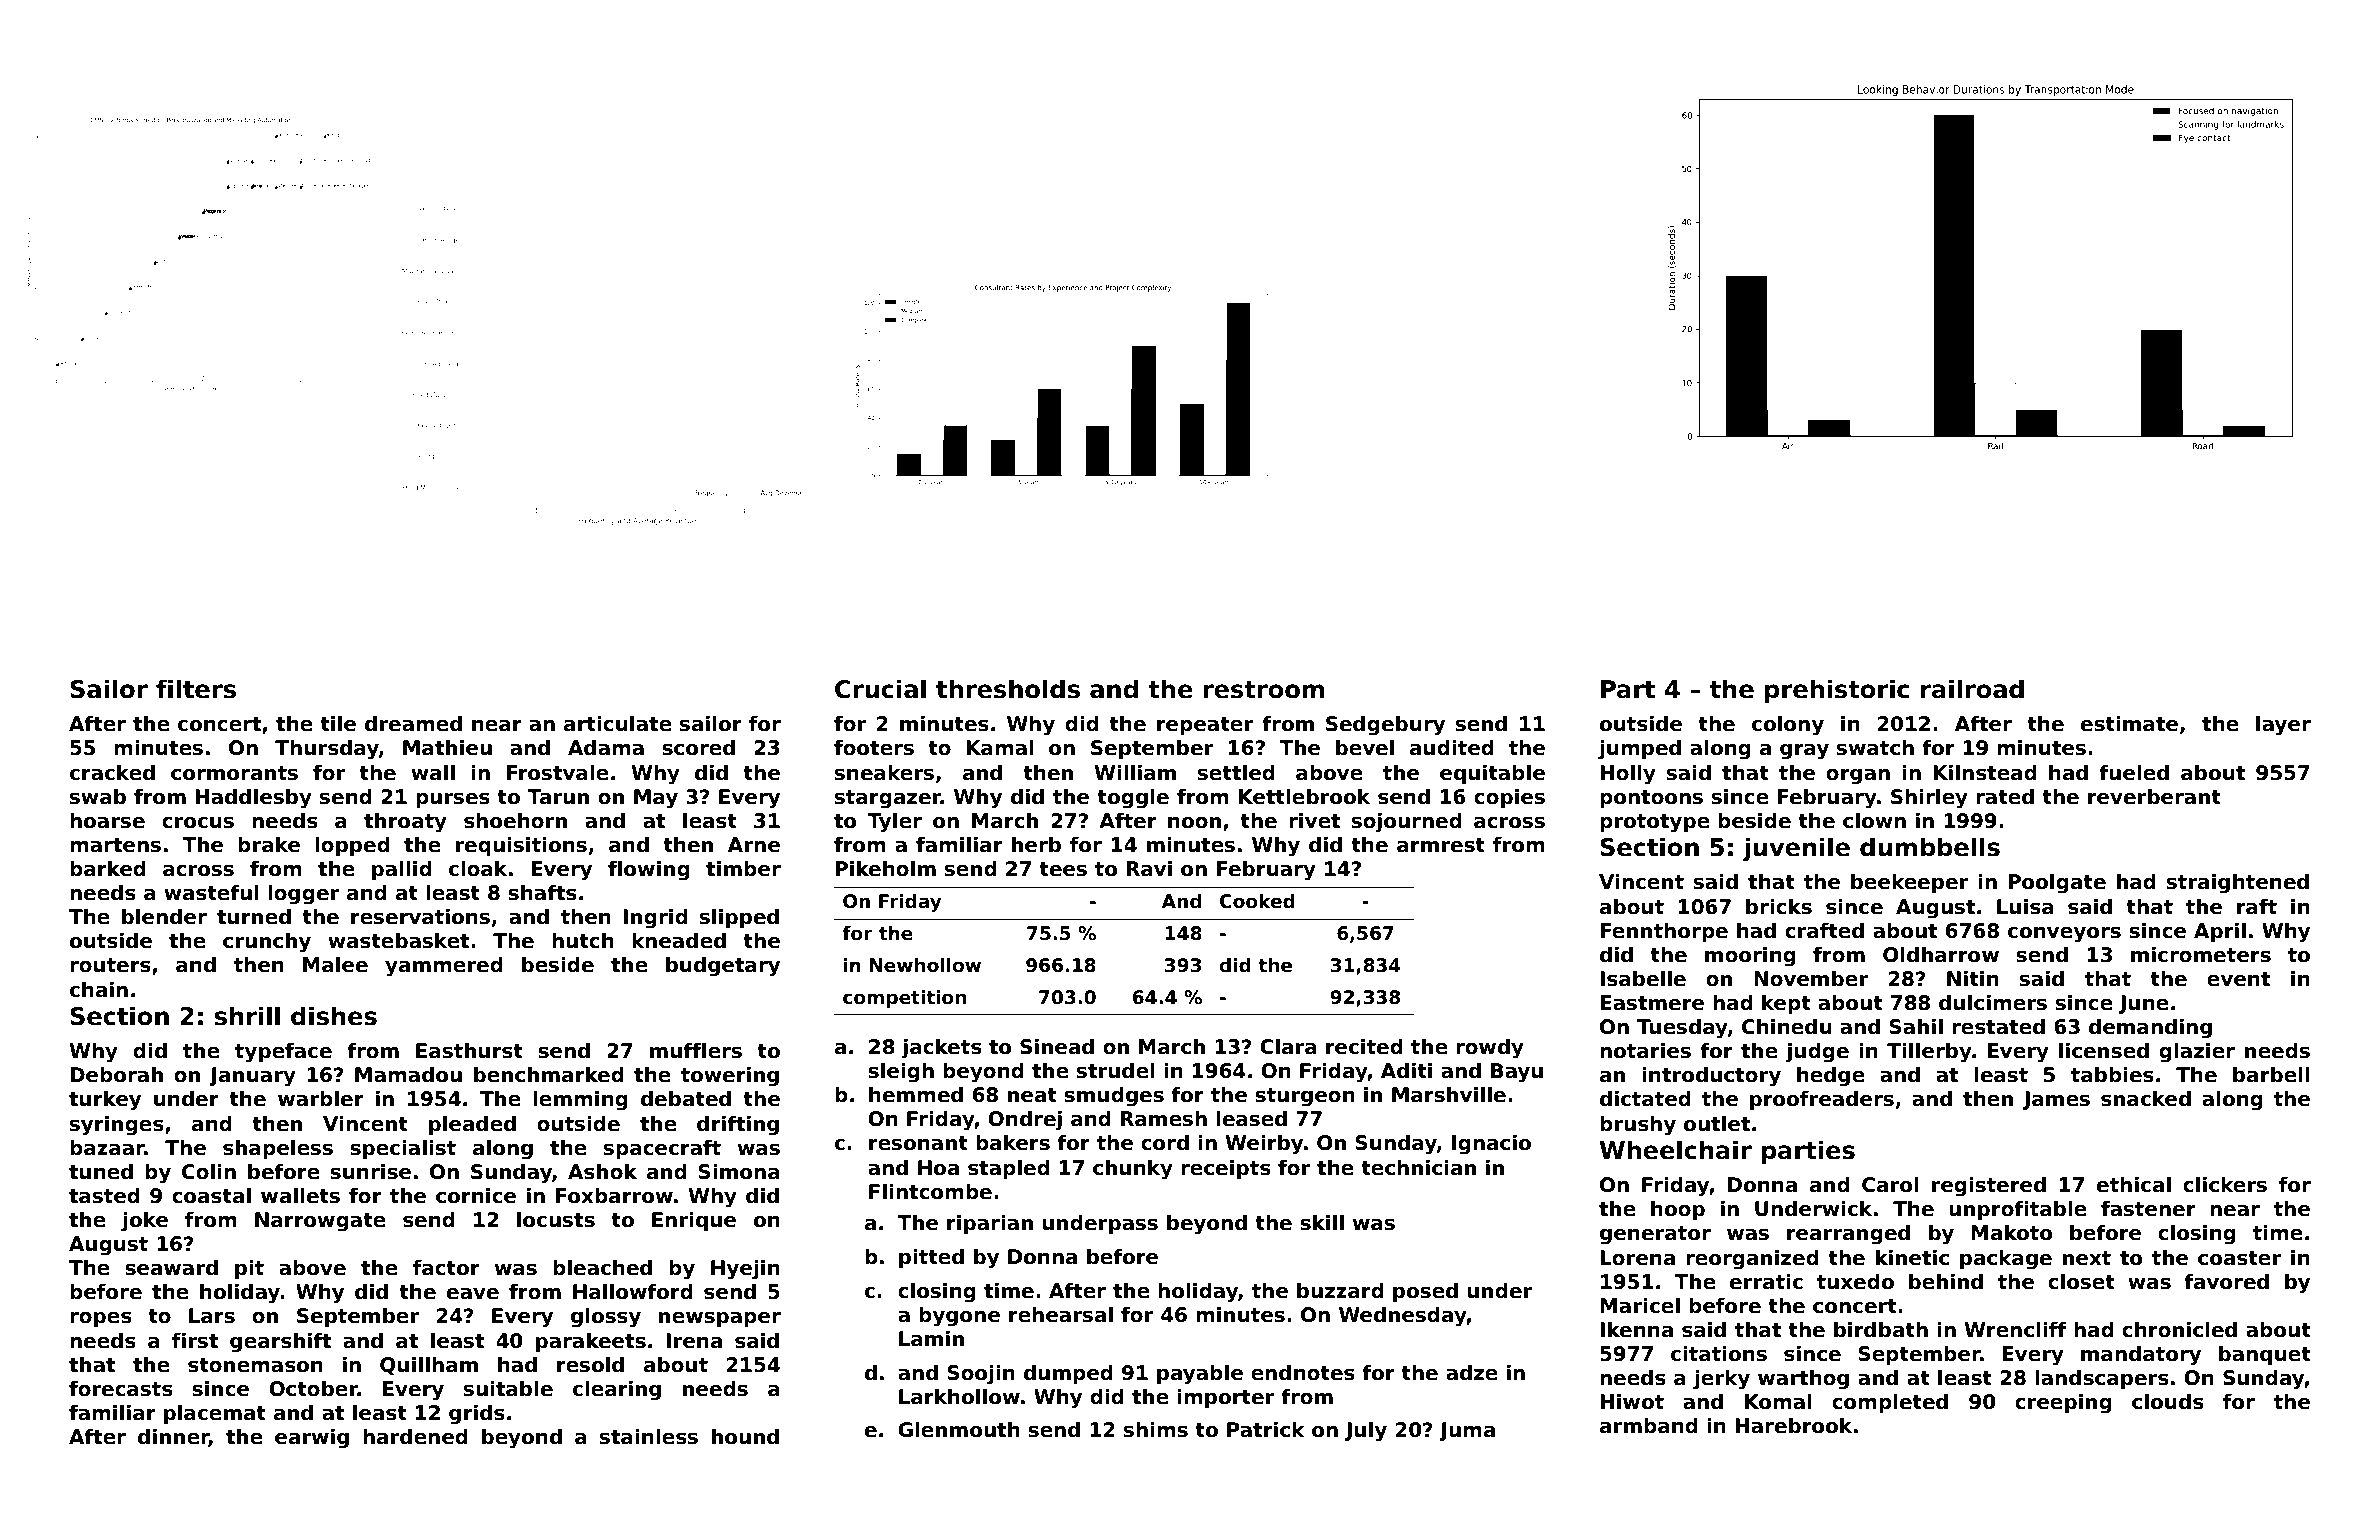  Describe the element at coordinates (1149, 868) in the screenshot. I see `Ravi` at that location.
